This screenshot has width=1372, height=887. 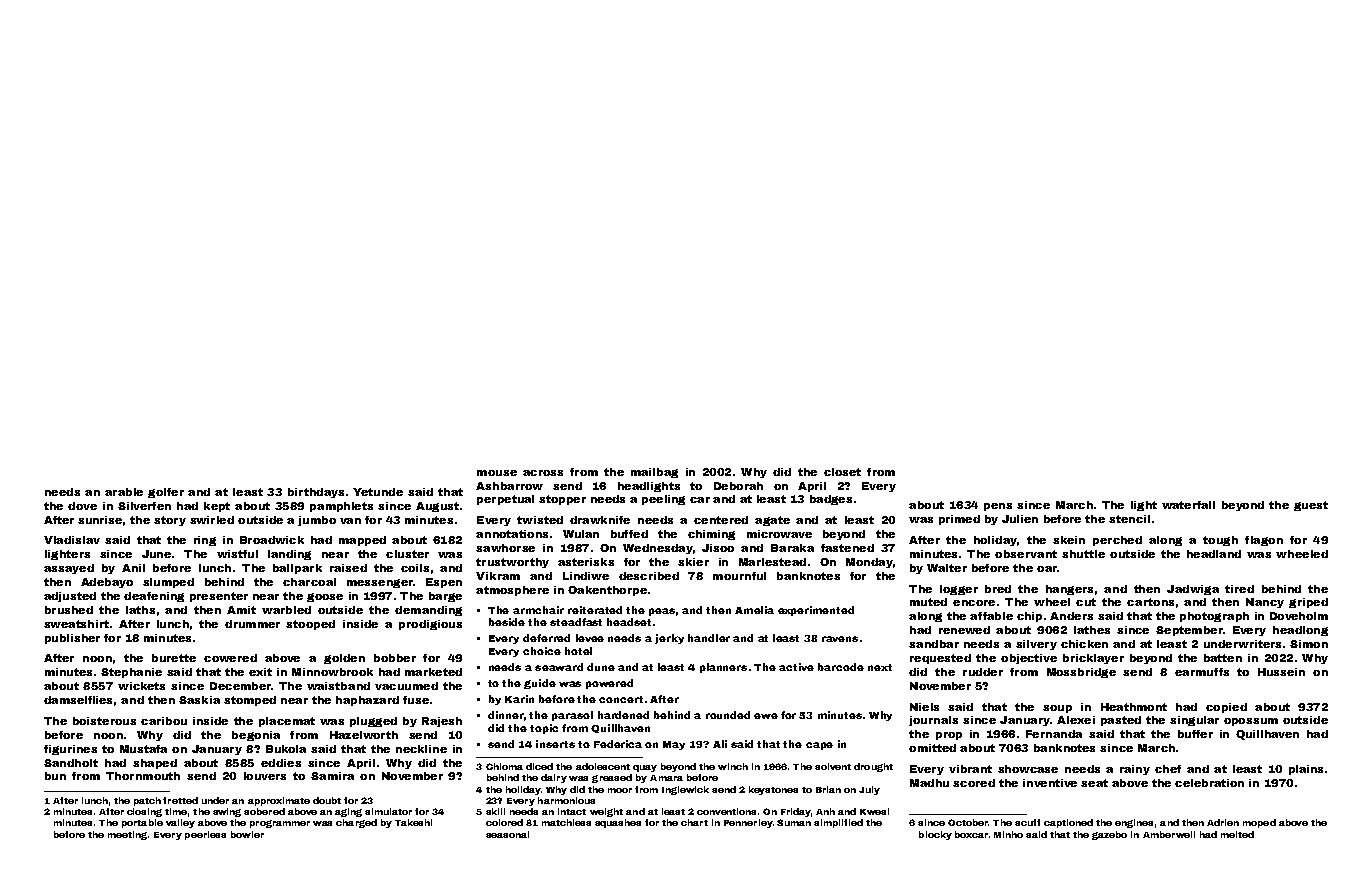 What do you see at coordinates (1264, 541) in the screenshot?
I see `flagon` at bounding box center [1264, 541].
